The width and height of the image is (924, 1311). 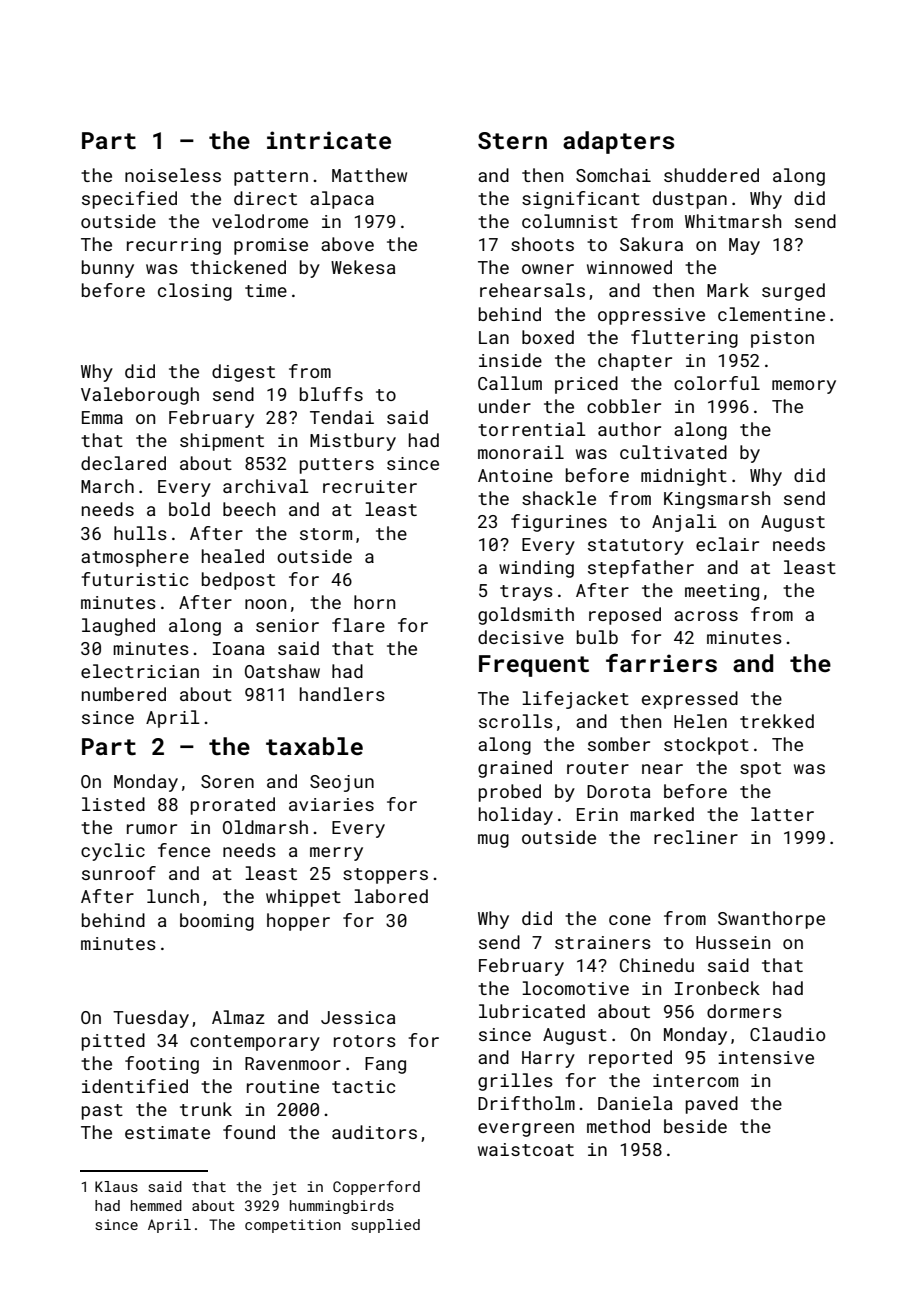 I want to click on taxable, so click(x=314, y=746).
